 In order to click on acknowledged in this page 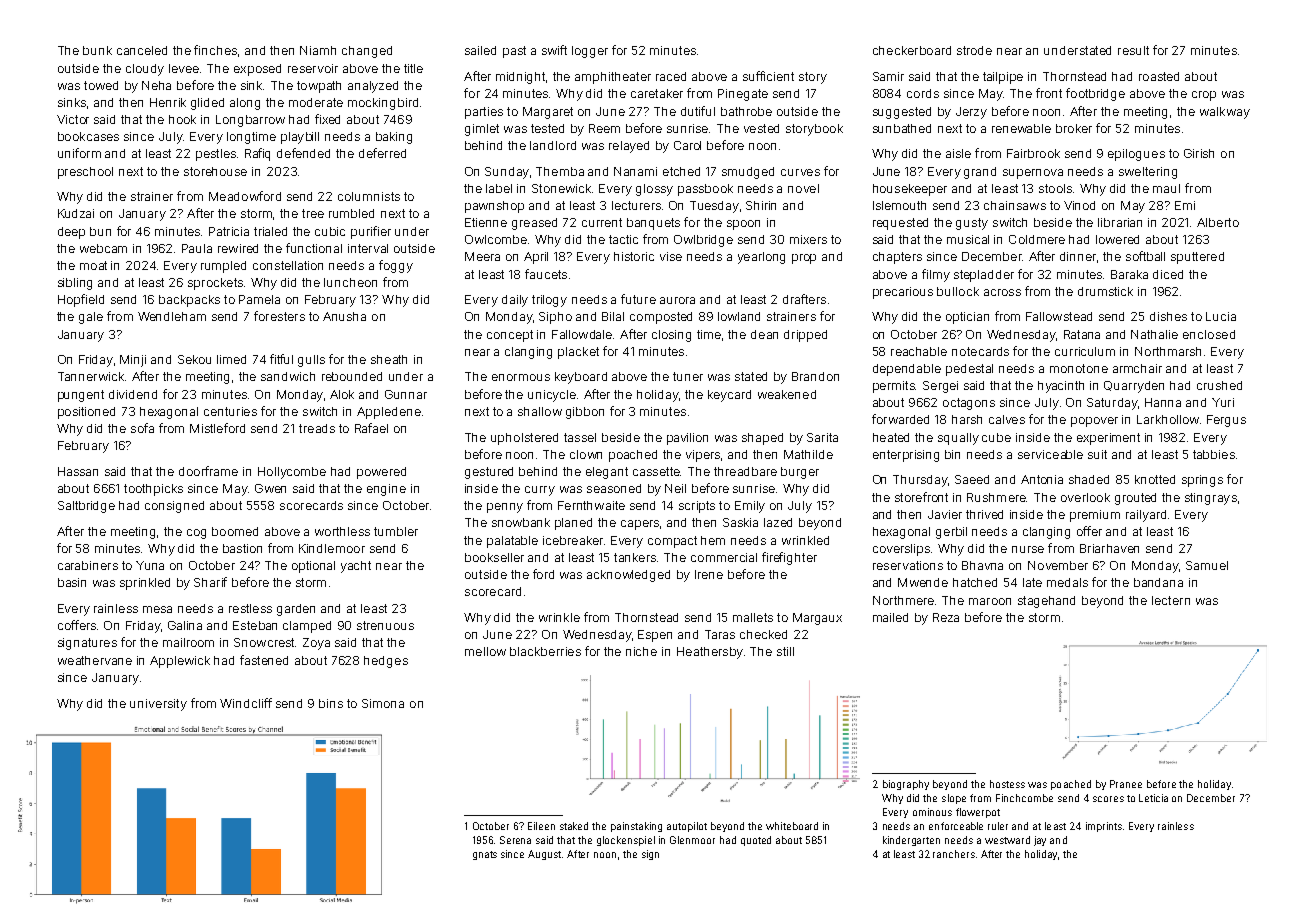, I will do `click(628, 576)`.
